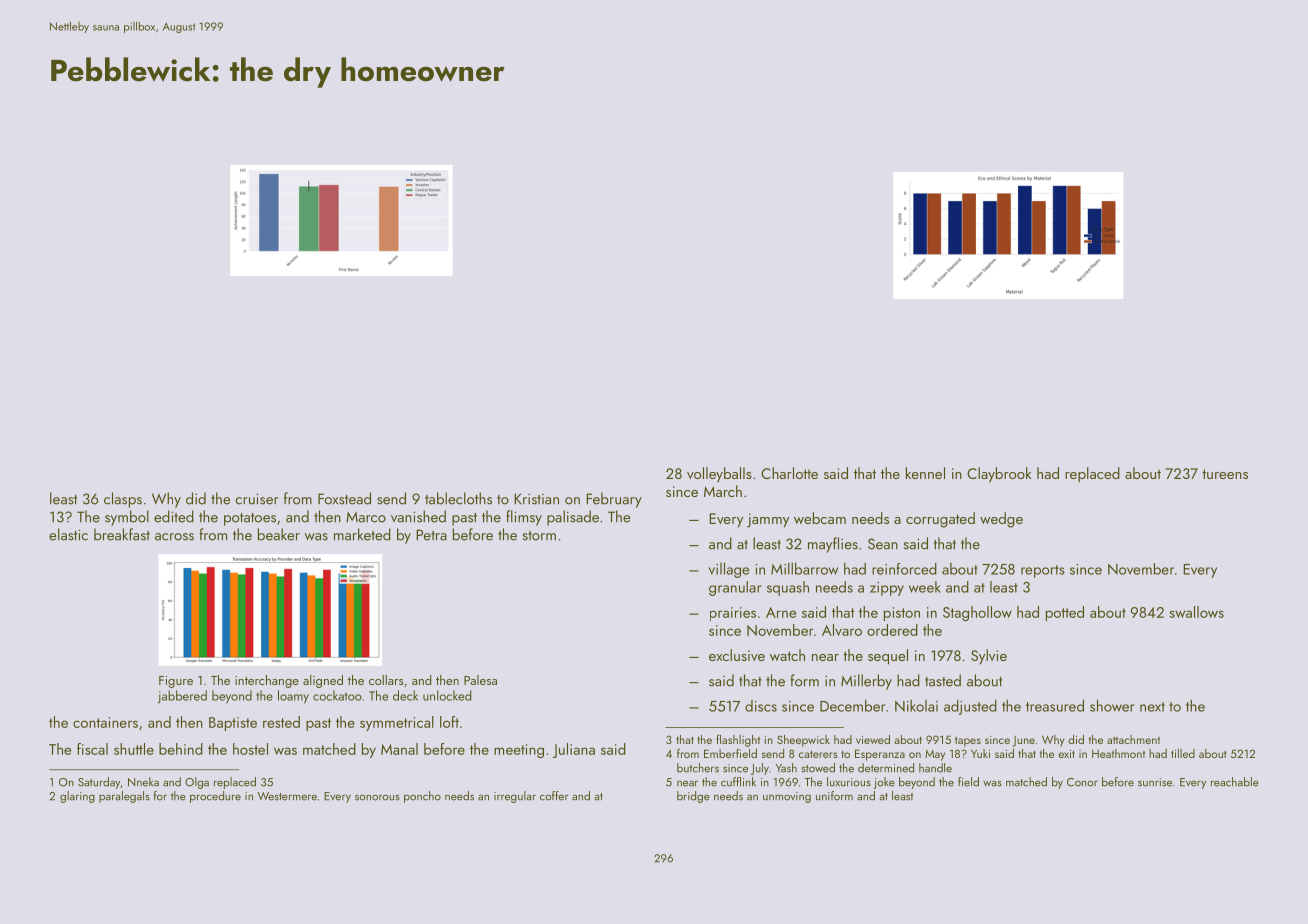 The image size is (1308, 924). Describe the element at coordinates (1183, 753) in the document. I see `tilled` at that location.
